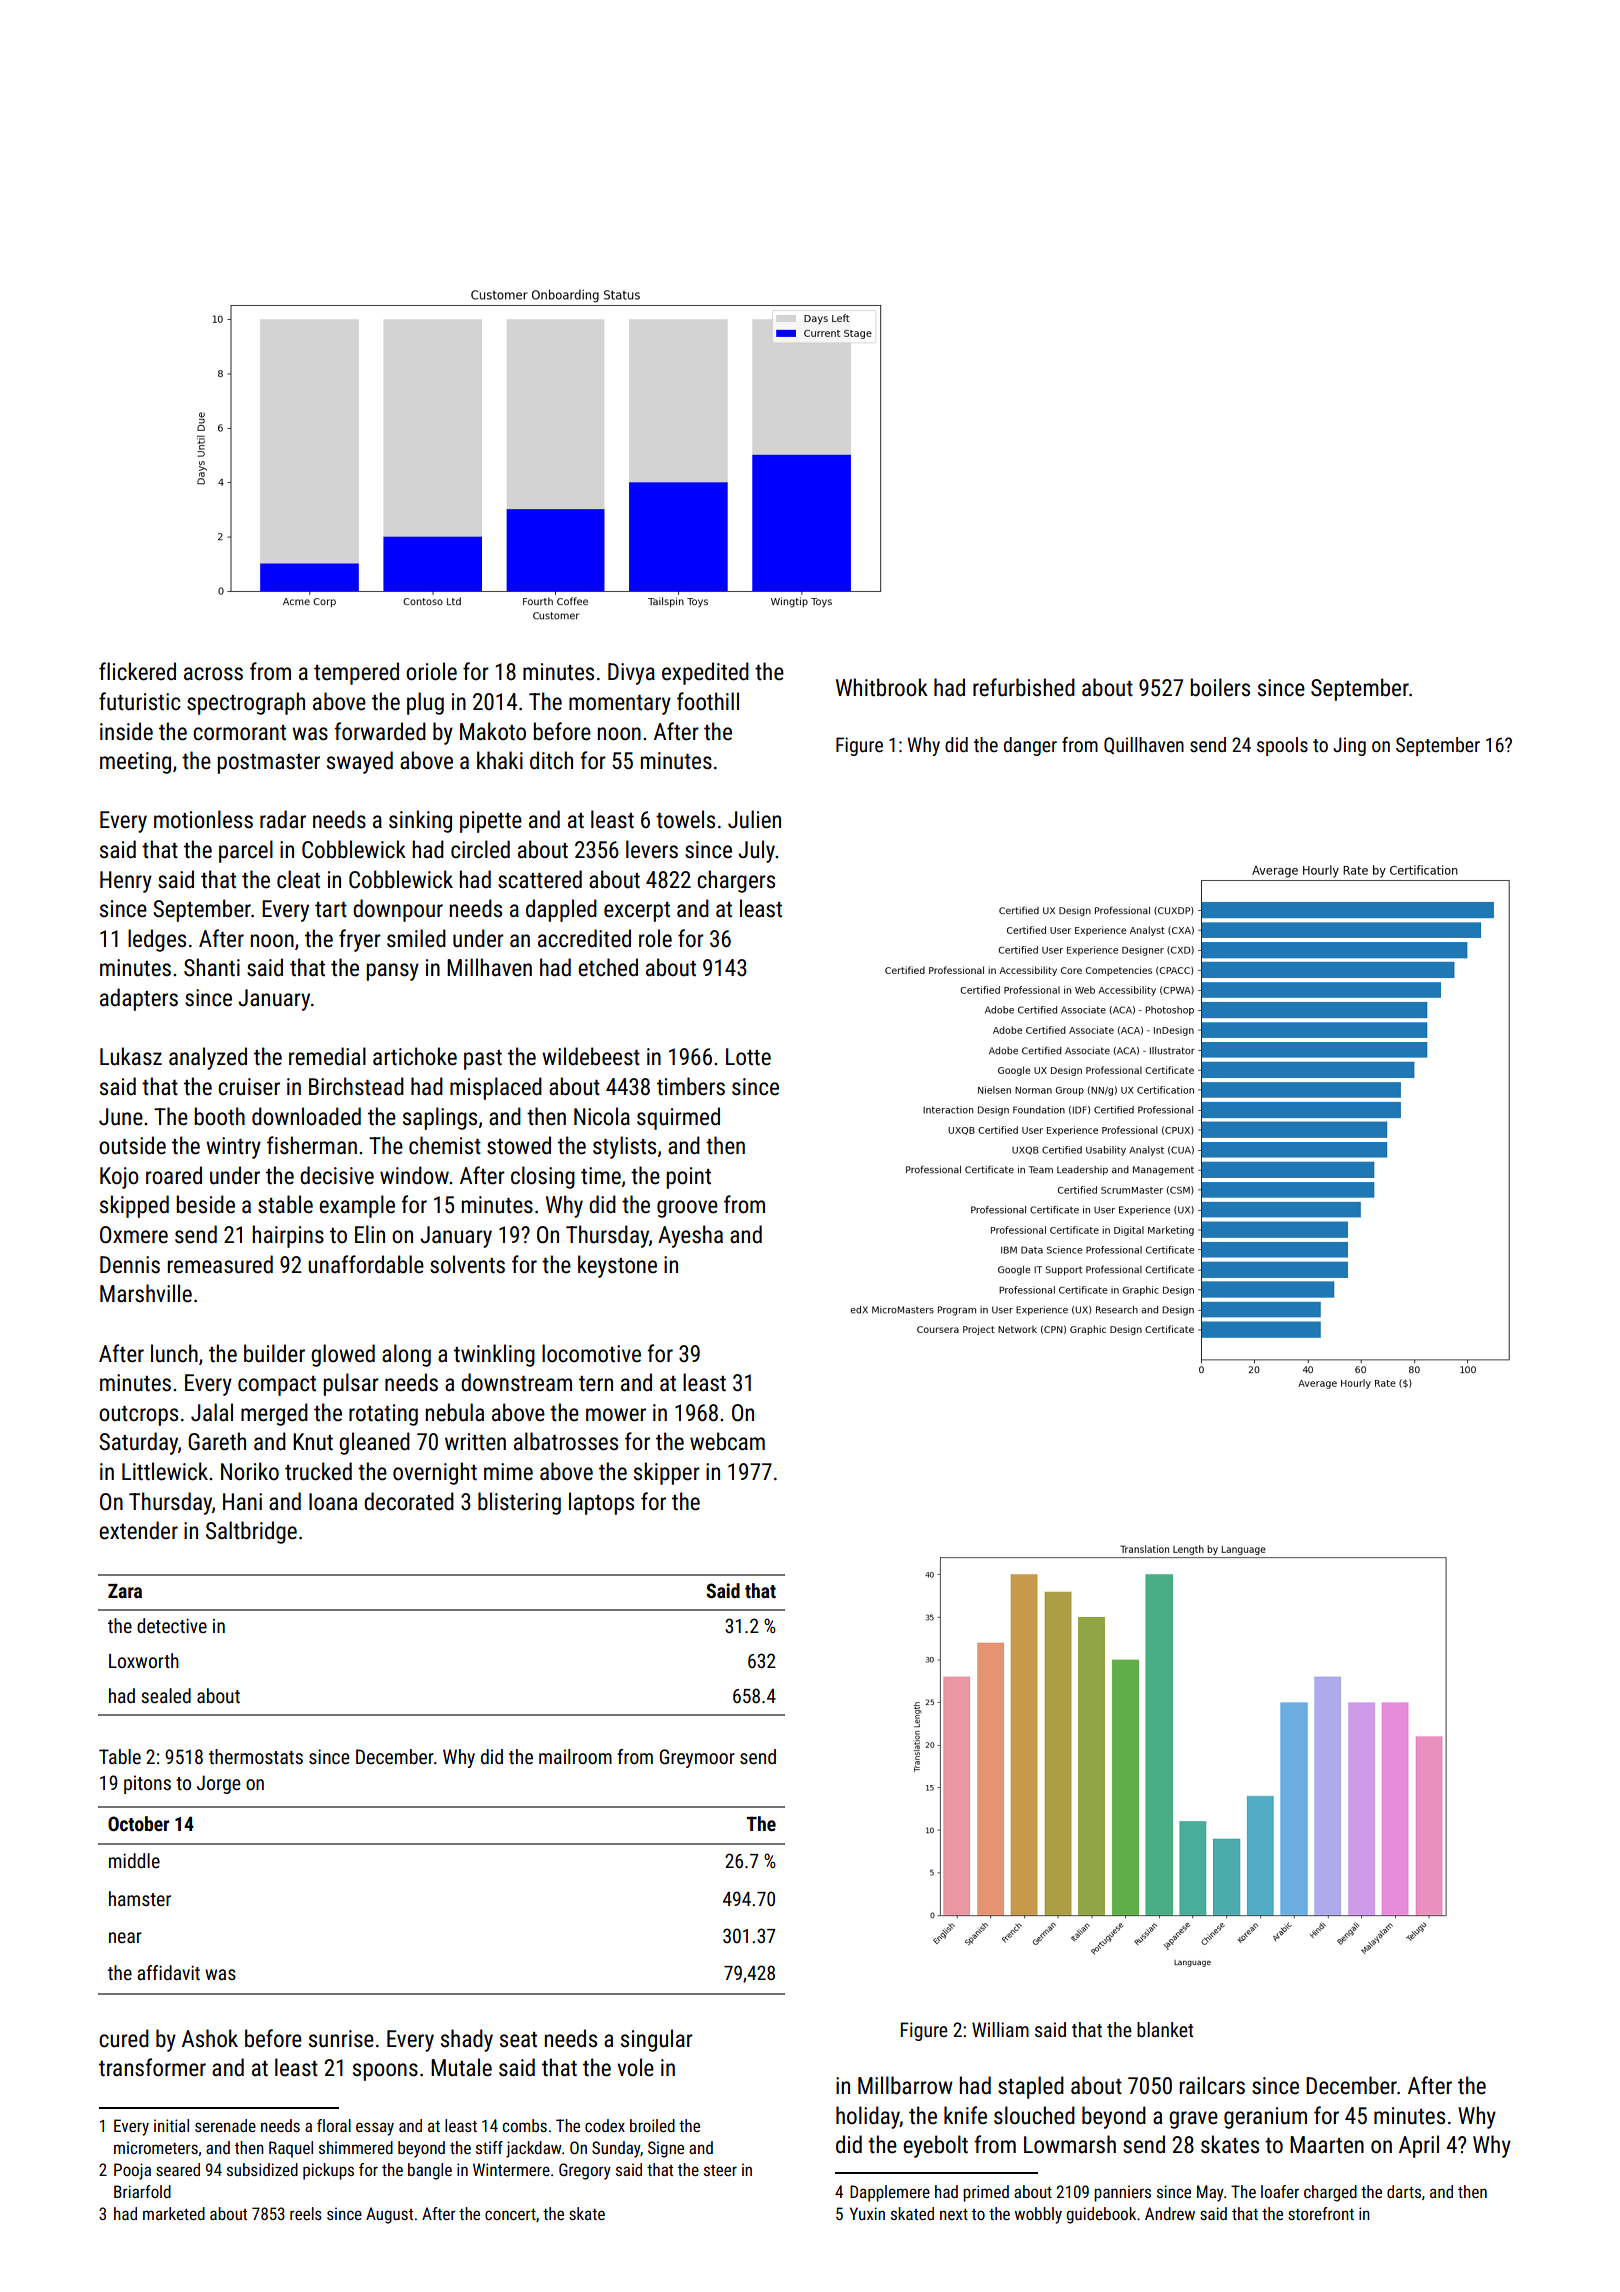 The width and height of the page is (1620, 2292). What do you see at coordinates (1165, 2029) in the page?
I see `blanket` at bounding box center [1165, 2029].
